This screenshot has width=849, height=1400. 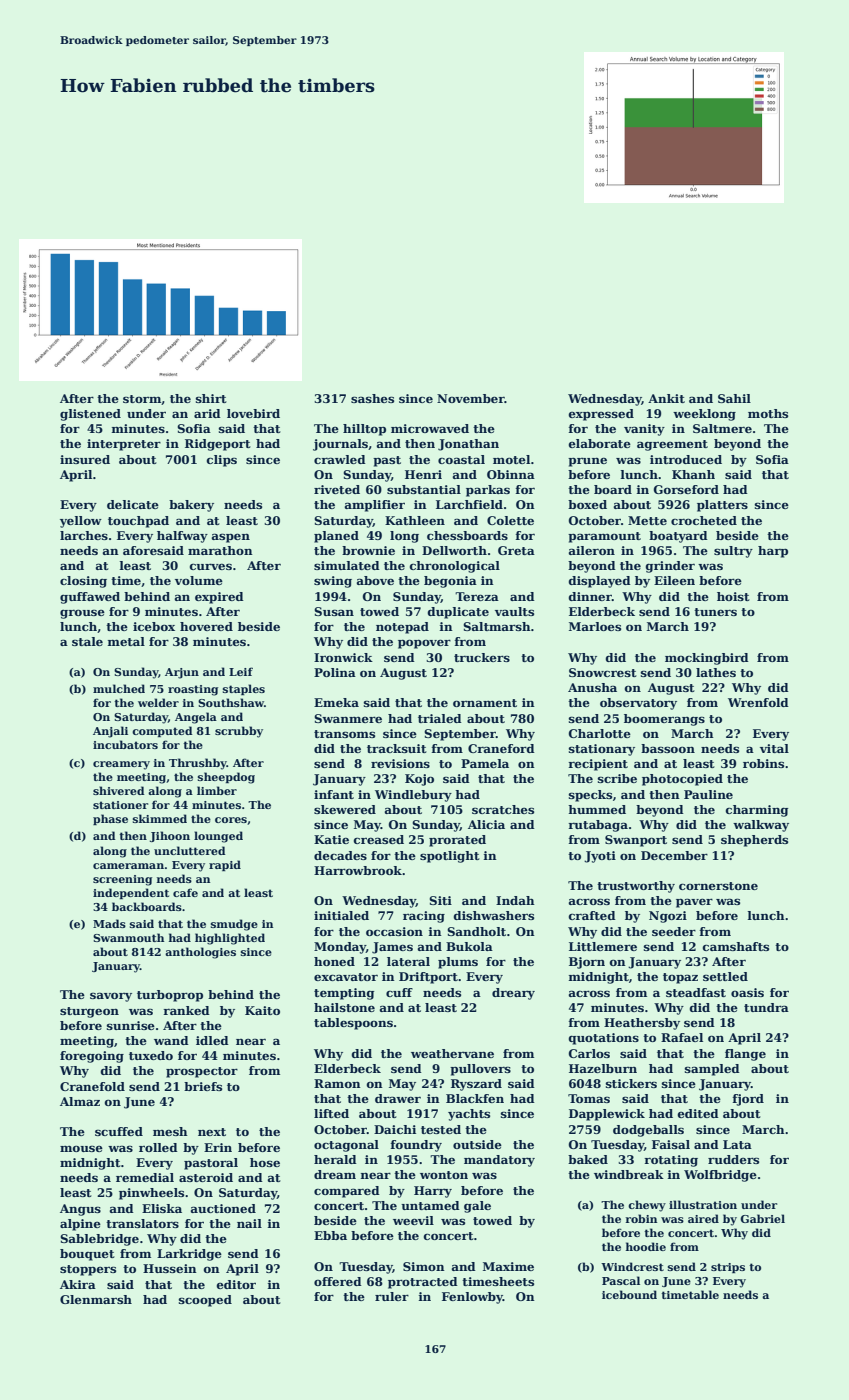 What do you see at coordinates (125, 744) in the screenshot?
I see `incubators` at bounding box center [125, 744].
